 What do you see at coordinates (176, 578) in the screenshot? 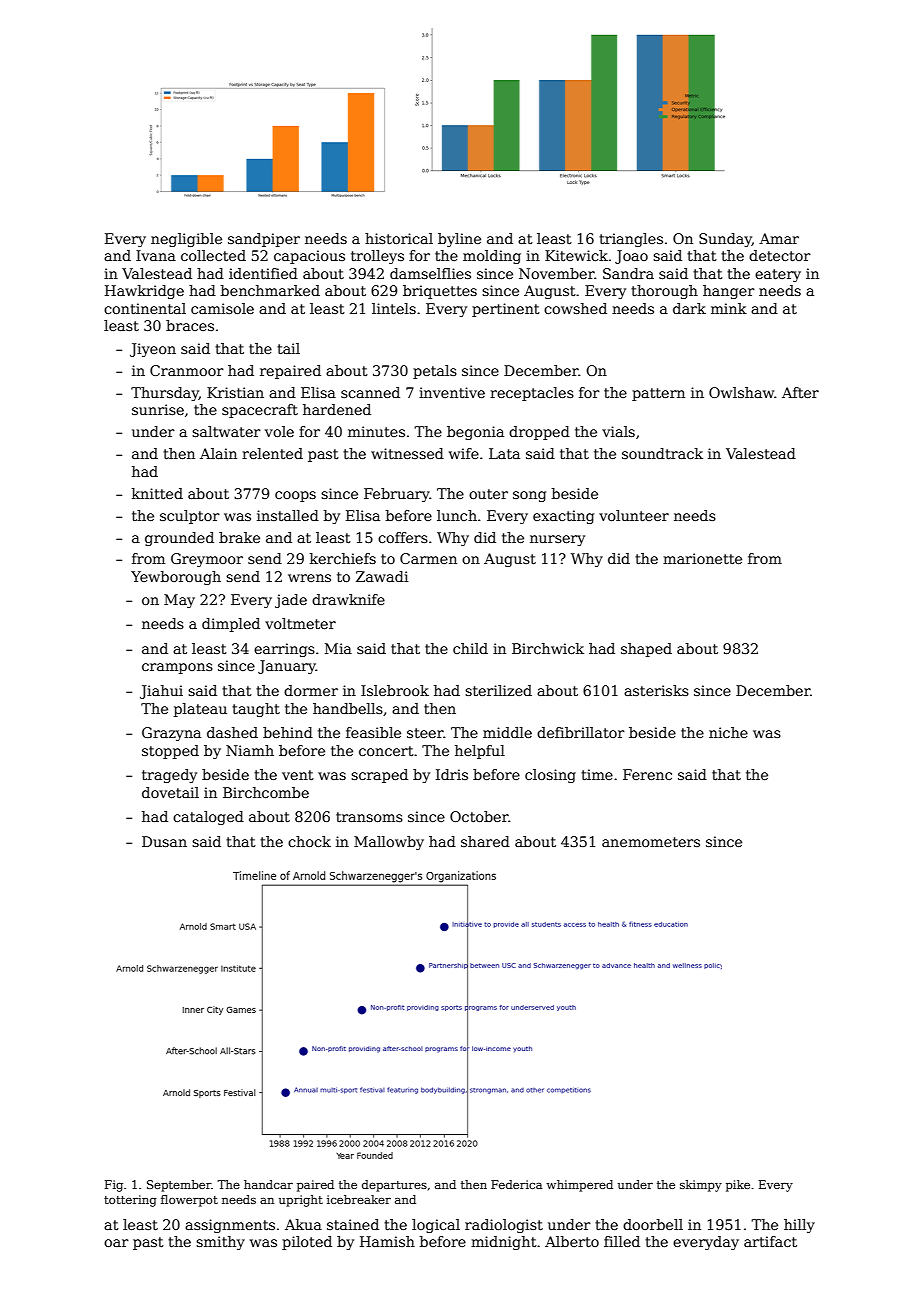
I see `Yewborough` at bounding box center [176, 578].
